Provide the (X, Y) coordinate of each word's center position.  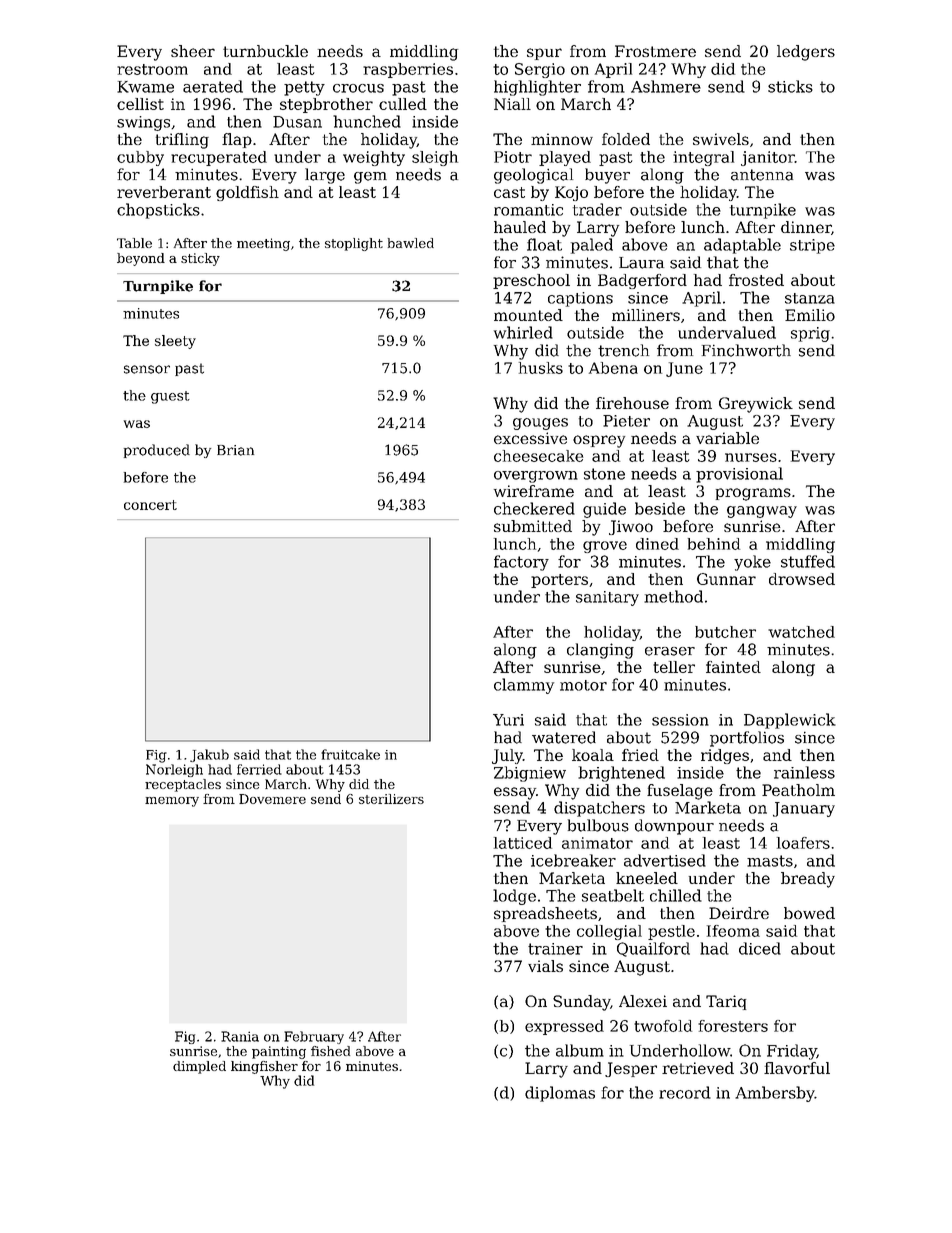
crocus (358, 88)
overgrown (536, 477)
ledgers (806, 53)
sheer (193, 51)
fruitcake (350, 754)
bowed (809, 913)
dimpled (199, 1067)
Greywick (756, 405)
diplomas (560, 1094)
